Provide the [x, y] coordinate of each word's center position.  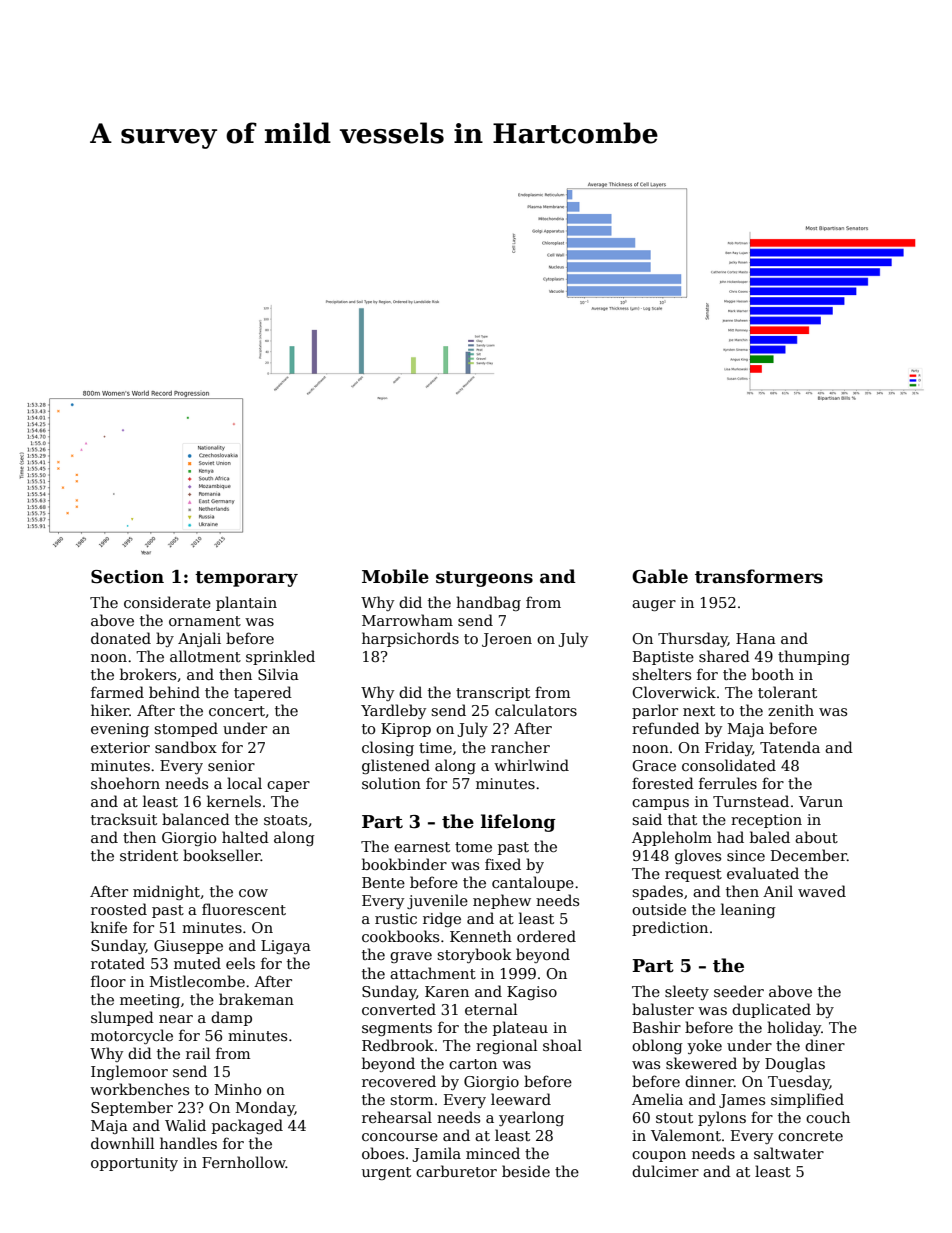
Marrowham [407, 620]
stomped [186, 729]
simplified [807, 1100]
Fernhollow [244, 1162]
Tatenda [790, 747]
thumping [814, 657]
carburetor [456, 1171]
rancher [520, 747]
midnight [166, 892]
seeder [739, 991]
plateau [520, 1028]
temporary [246, 579]
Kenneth [481, 936]
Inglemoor [129, 1072]
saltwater [789, 1153]
